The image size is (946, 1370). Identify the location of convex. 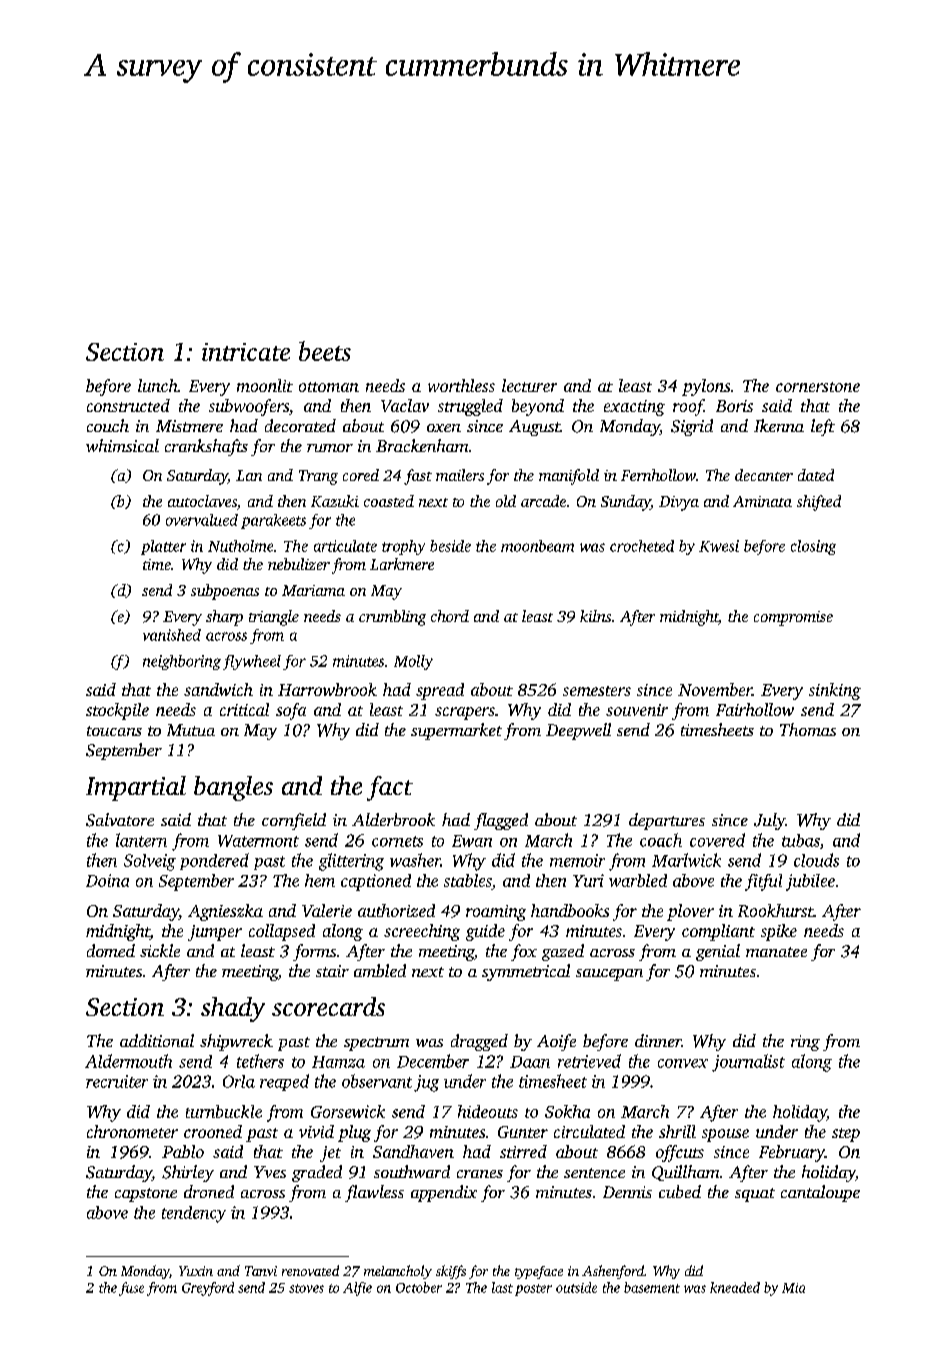
(683, 1063).
